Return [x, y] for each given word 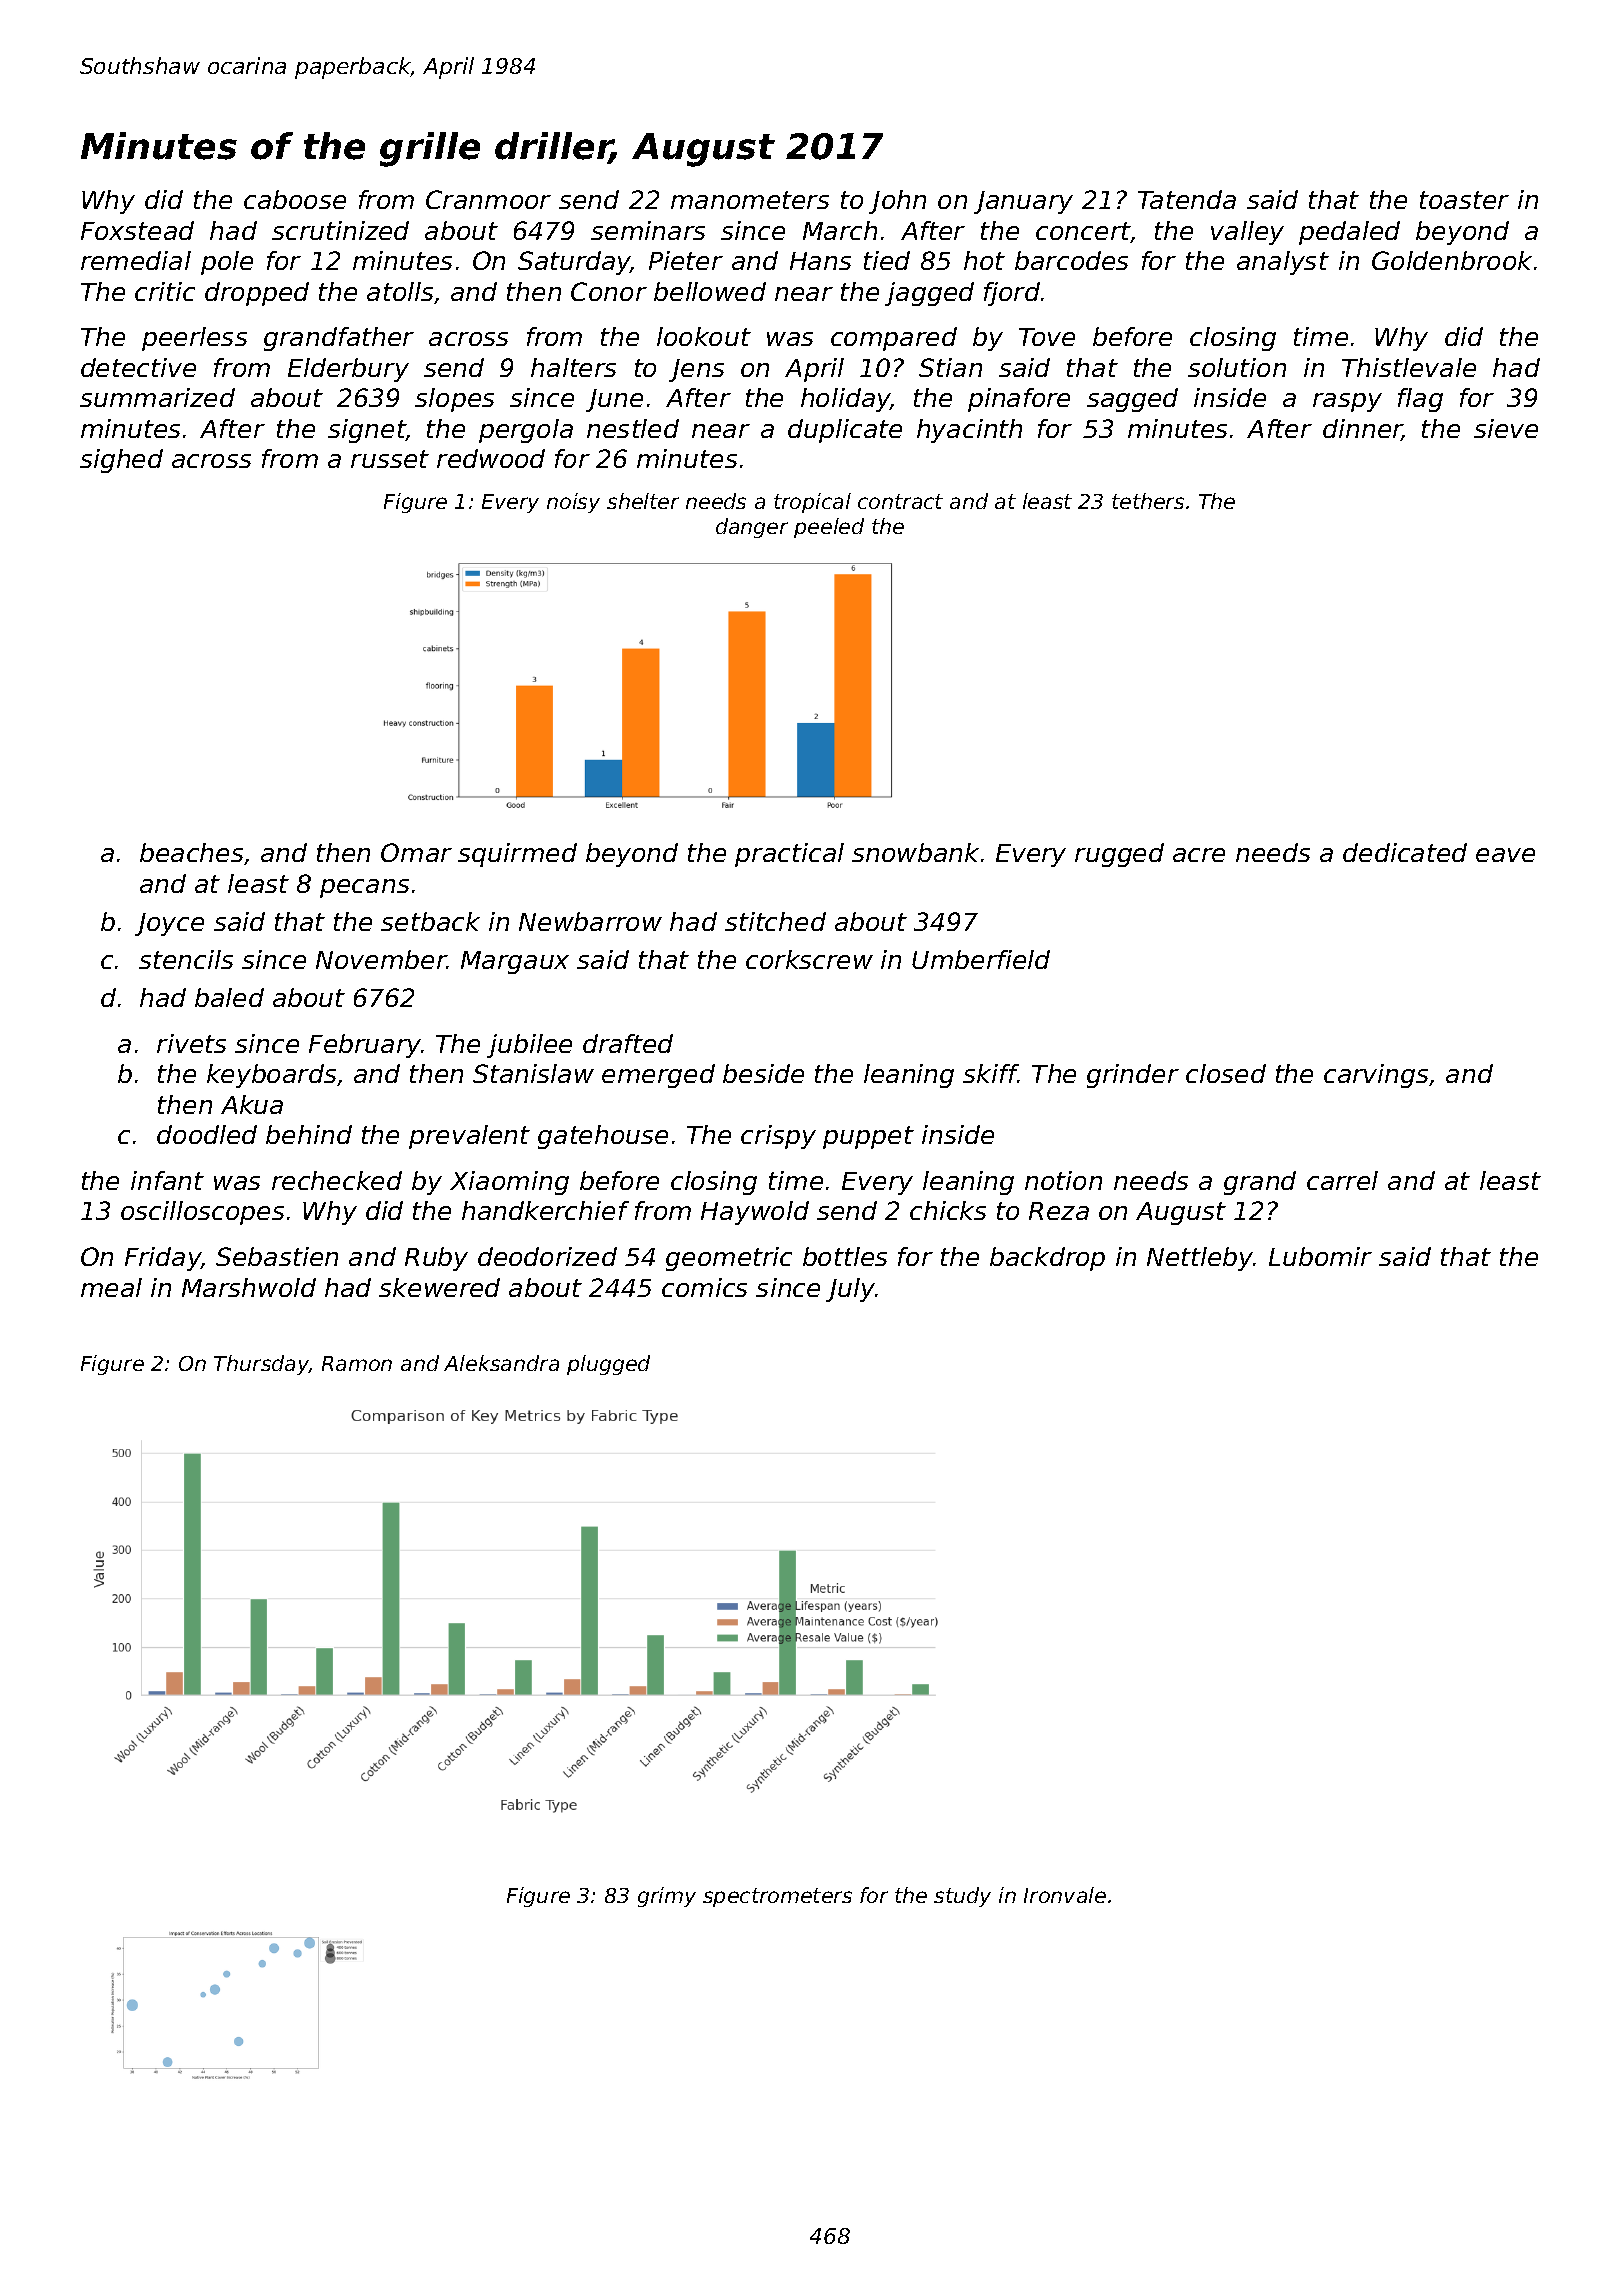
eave [1505, 855]
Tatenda [1187, 199]
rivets [191, 1043]
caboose [295, 199]
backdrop [1047, 1259]
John [897, 202]
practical [789, 855]
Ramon [357, 1363]
